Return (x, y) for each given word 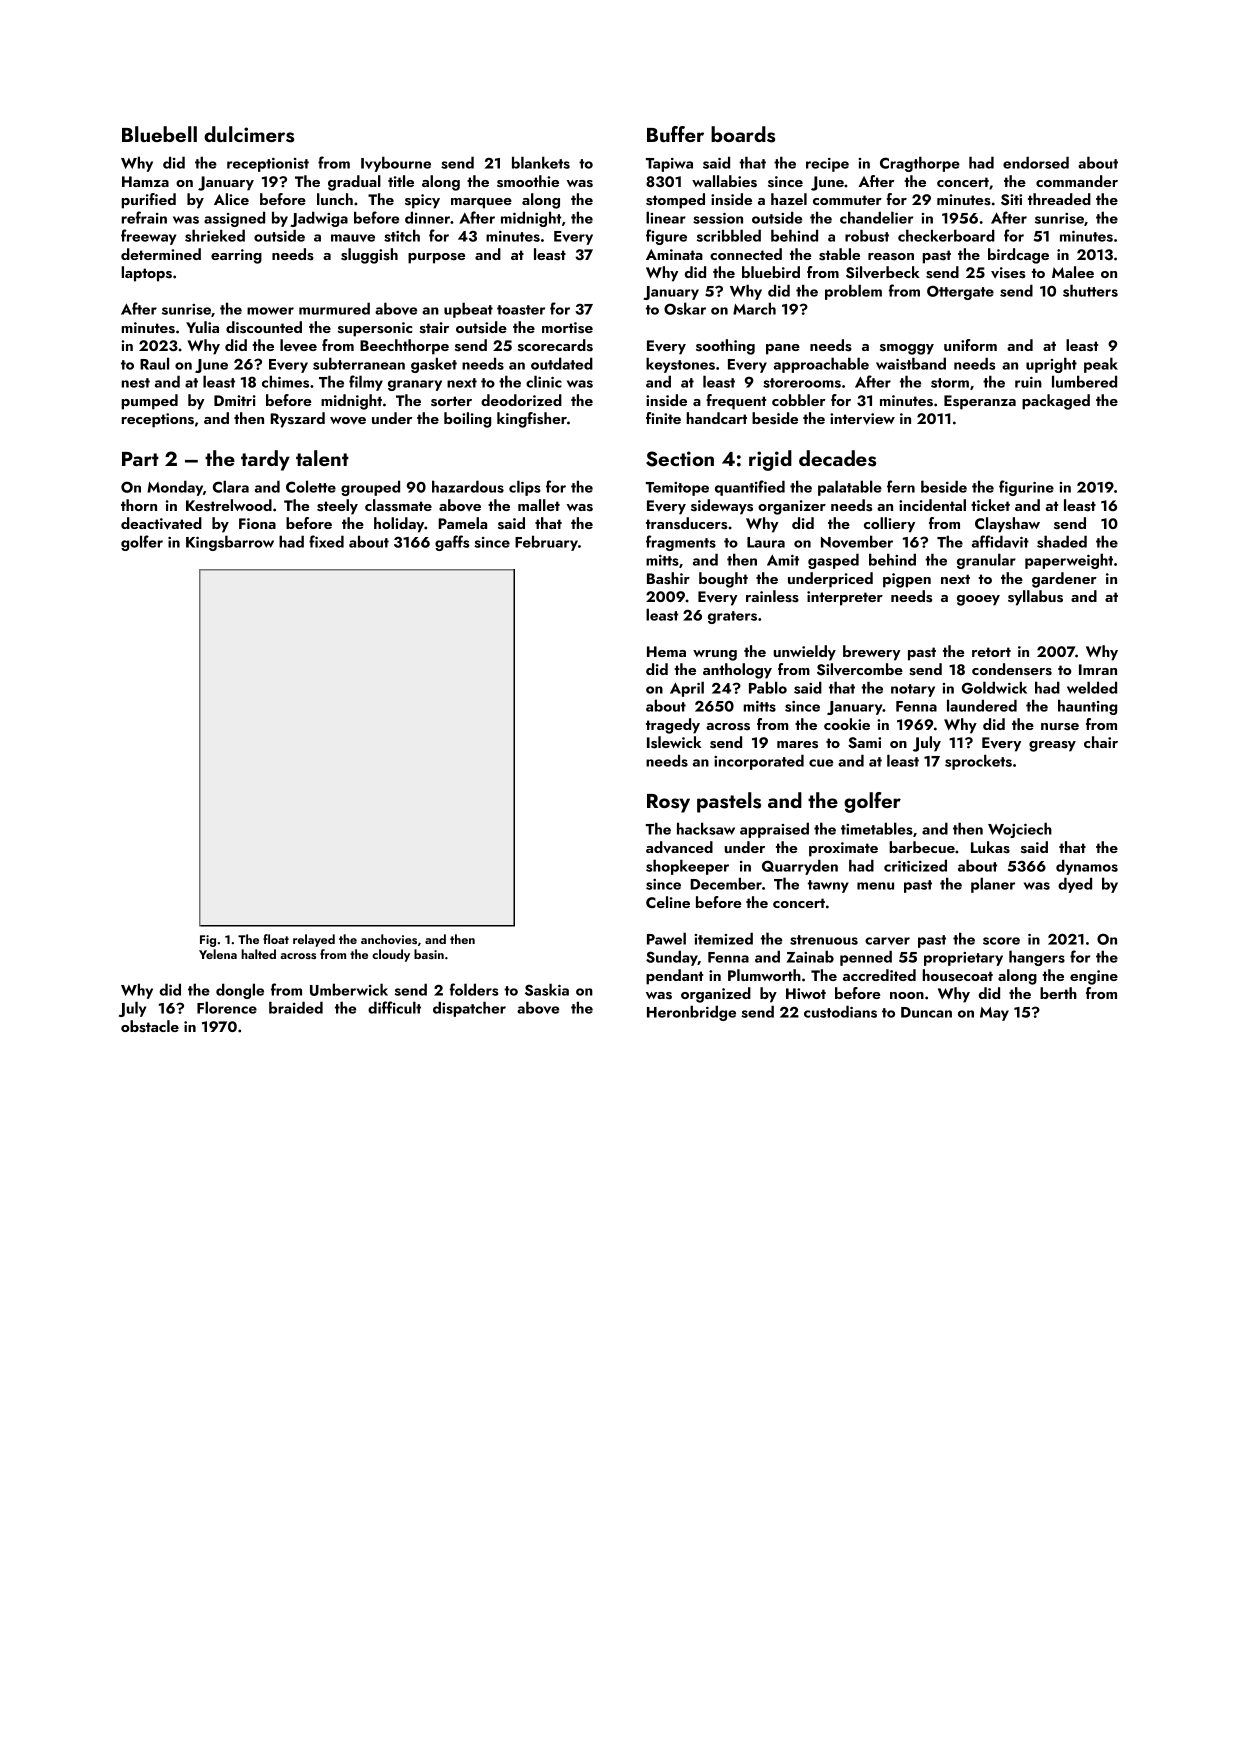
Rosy (668, 803)
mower (270, 311)
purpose (437, 258)
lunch (335, 199)
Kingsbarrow (230, 543)
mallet (539, 505)
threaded (1059, 199)
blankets (541, 162)
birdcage (1018, 256)
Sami (864, 743)
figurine (1026, 488)
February (546, 543)
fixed (326, 541)
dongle (240, 991)
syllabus (1035, 598)
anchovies (389, 939)
